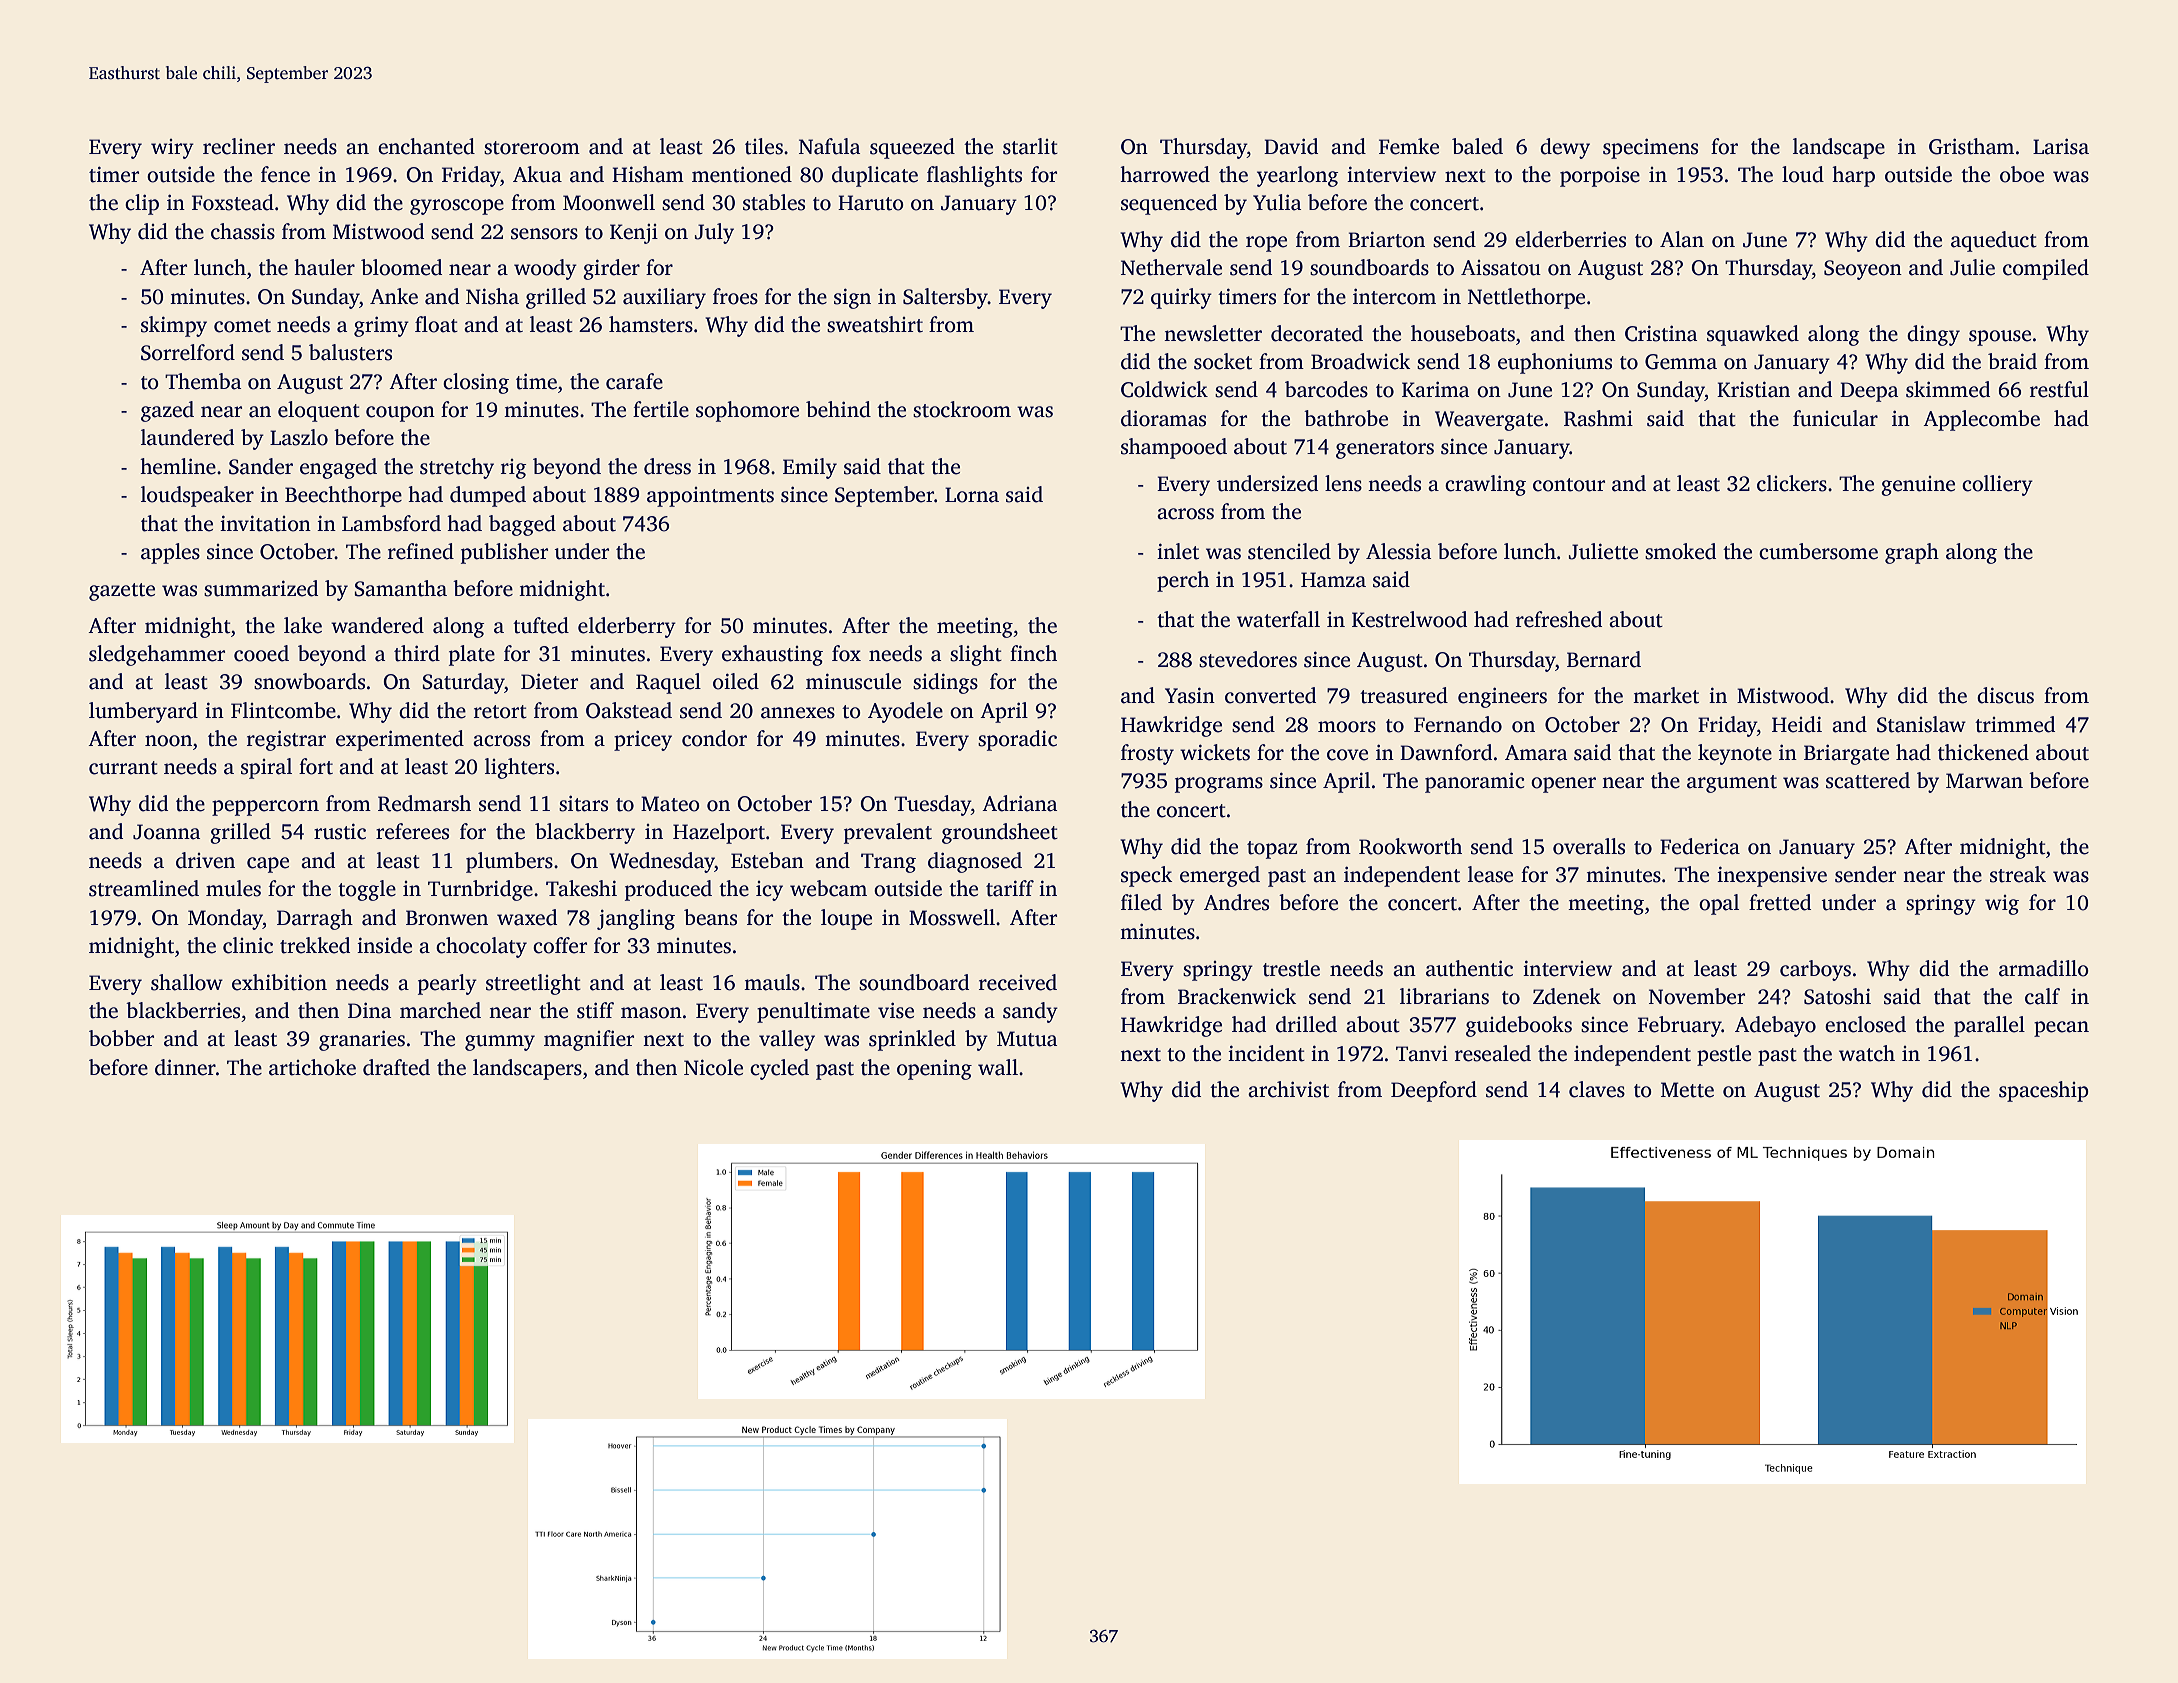 The height and width of the image is (1683, 2178). I want to click on newsletter, so click(1213, 333).
